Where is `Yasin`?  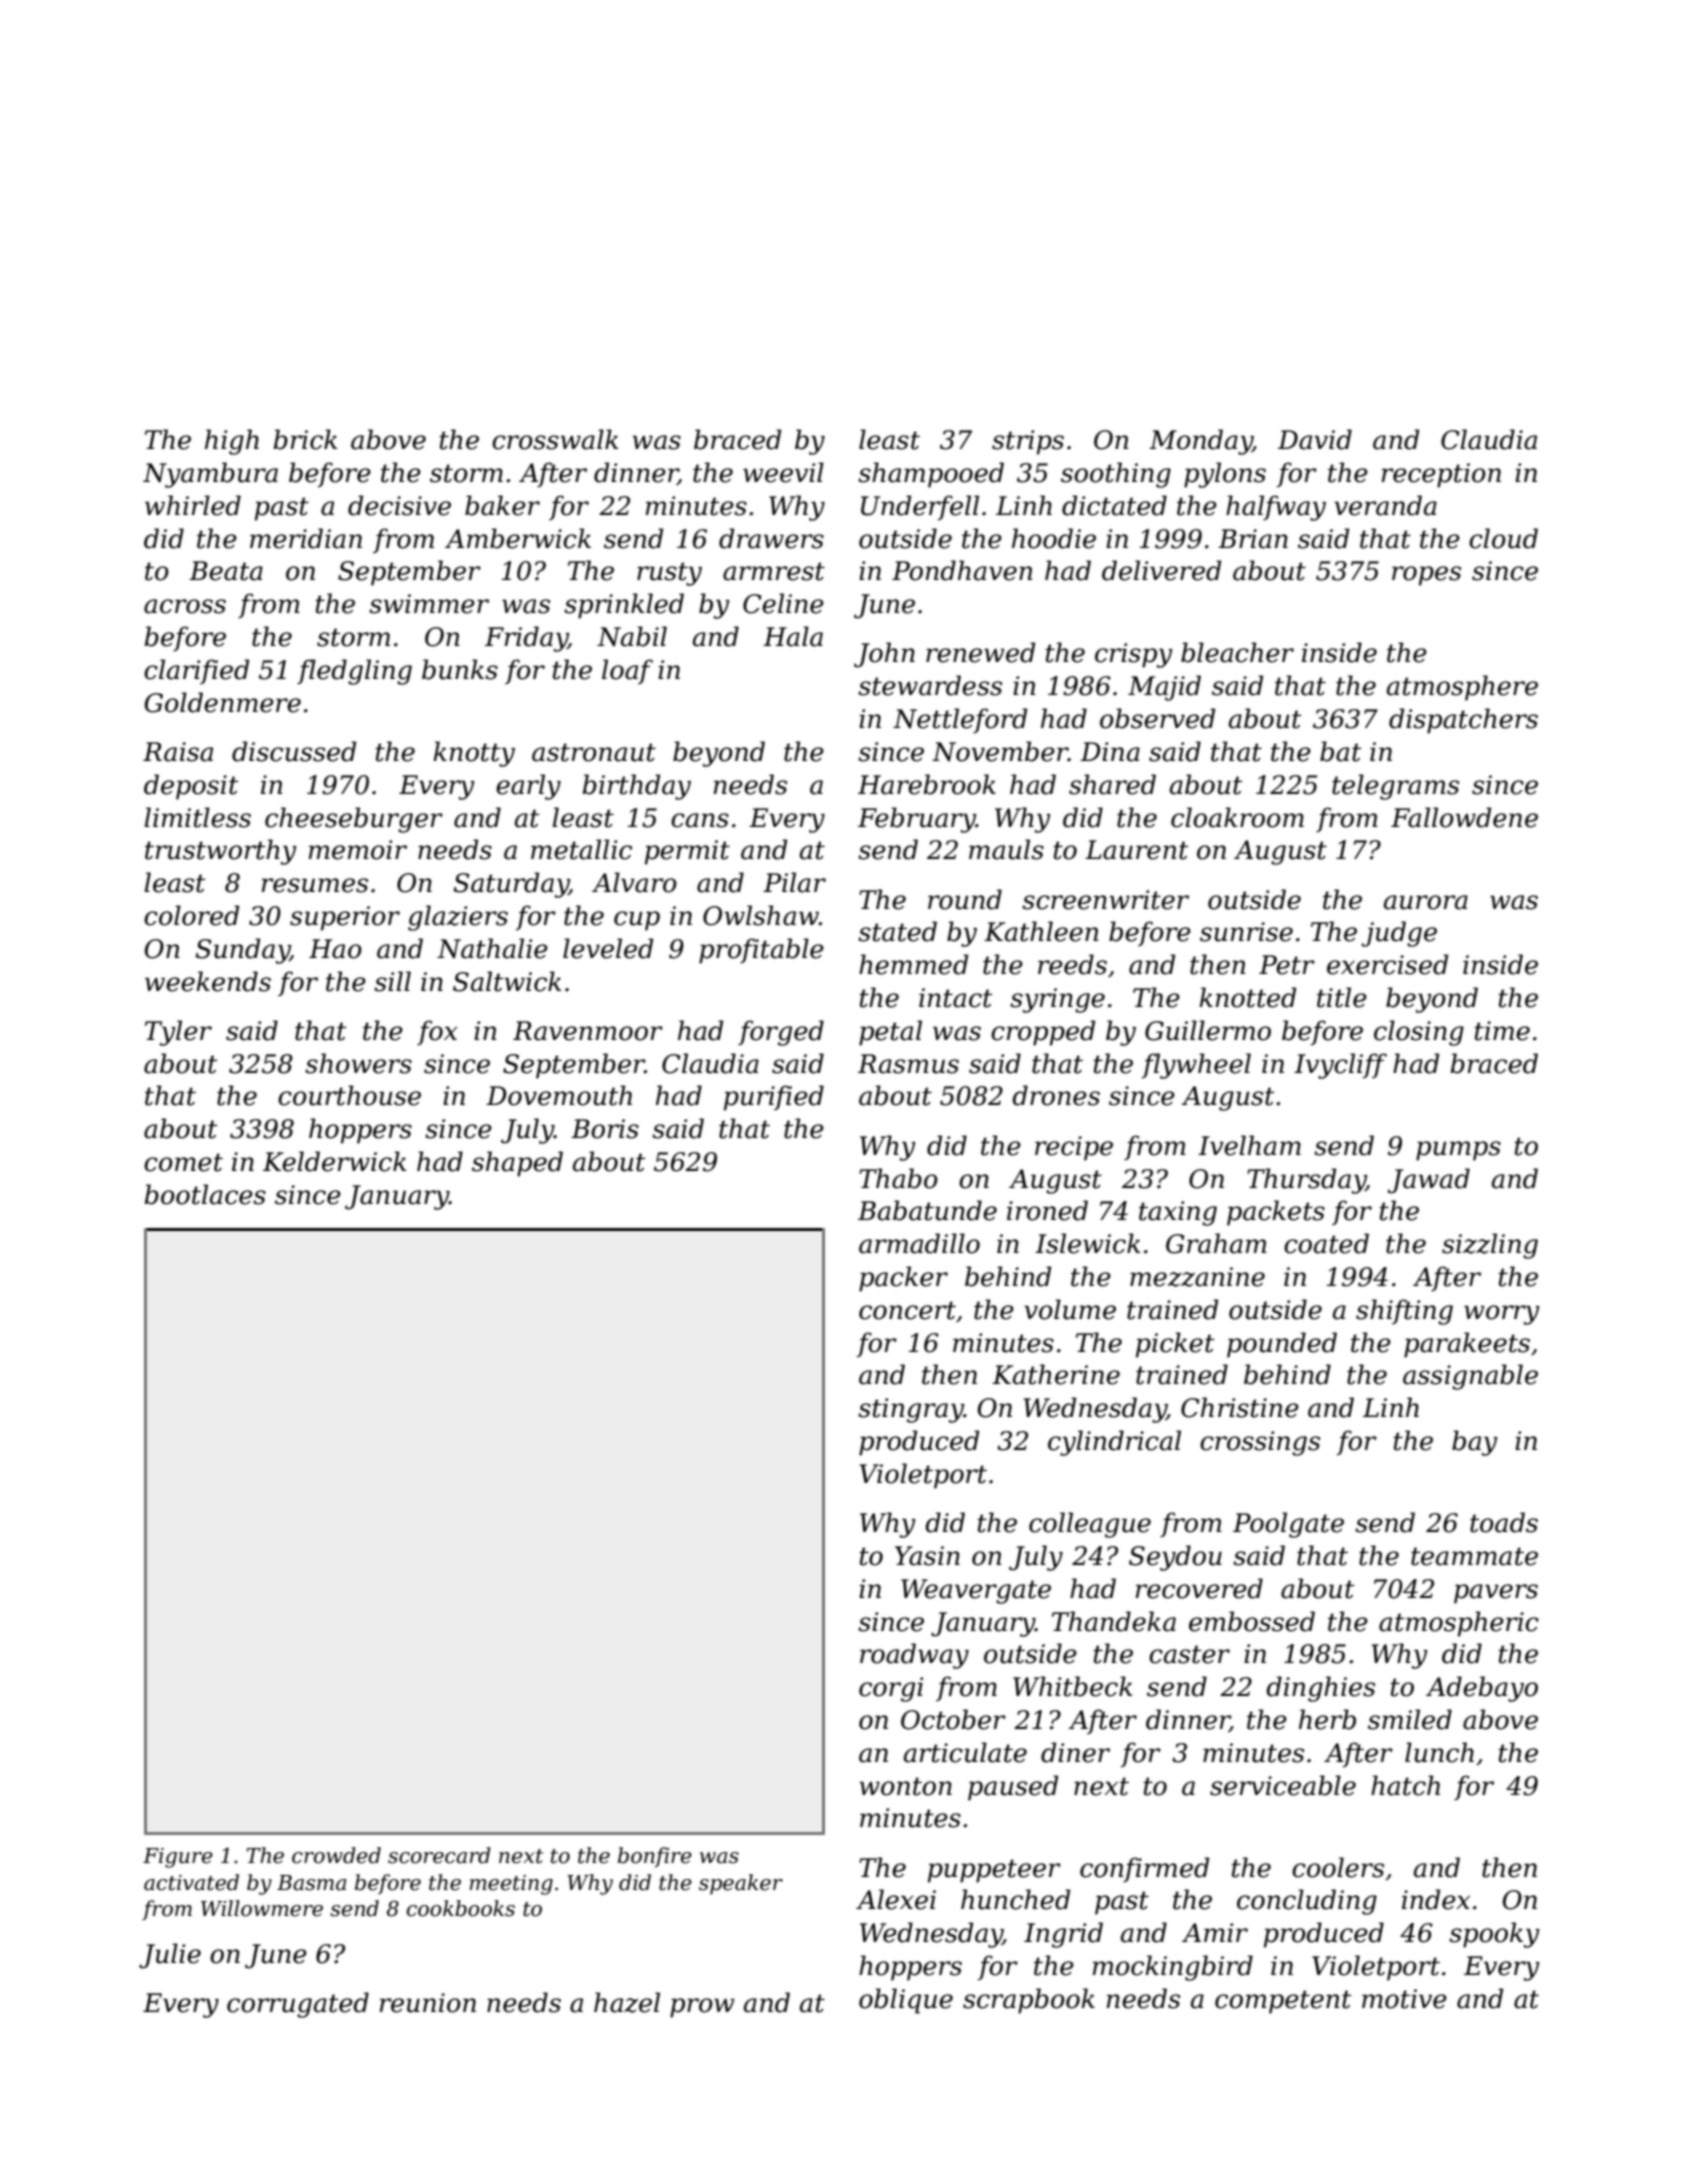
Yasin is located at coordinates (927, 1556).
